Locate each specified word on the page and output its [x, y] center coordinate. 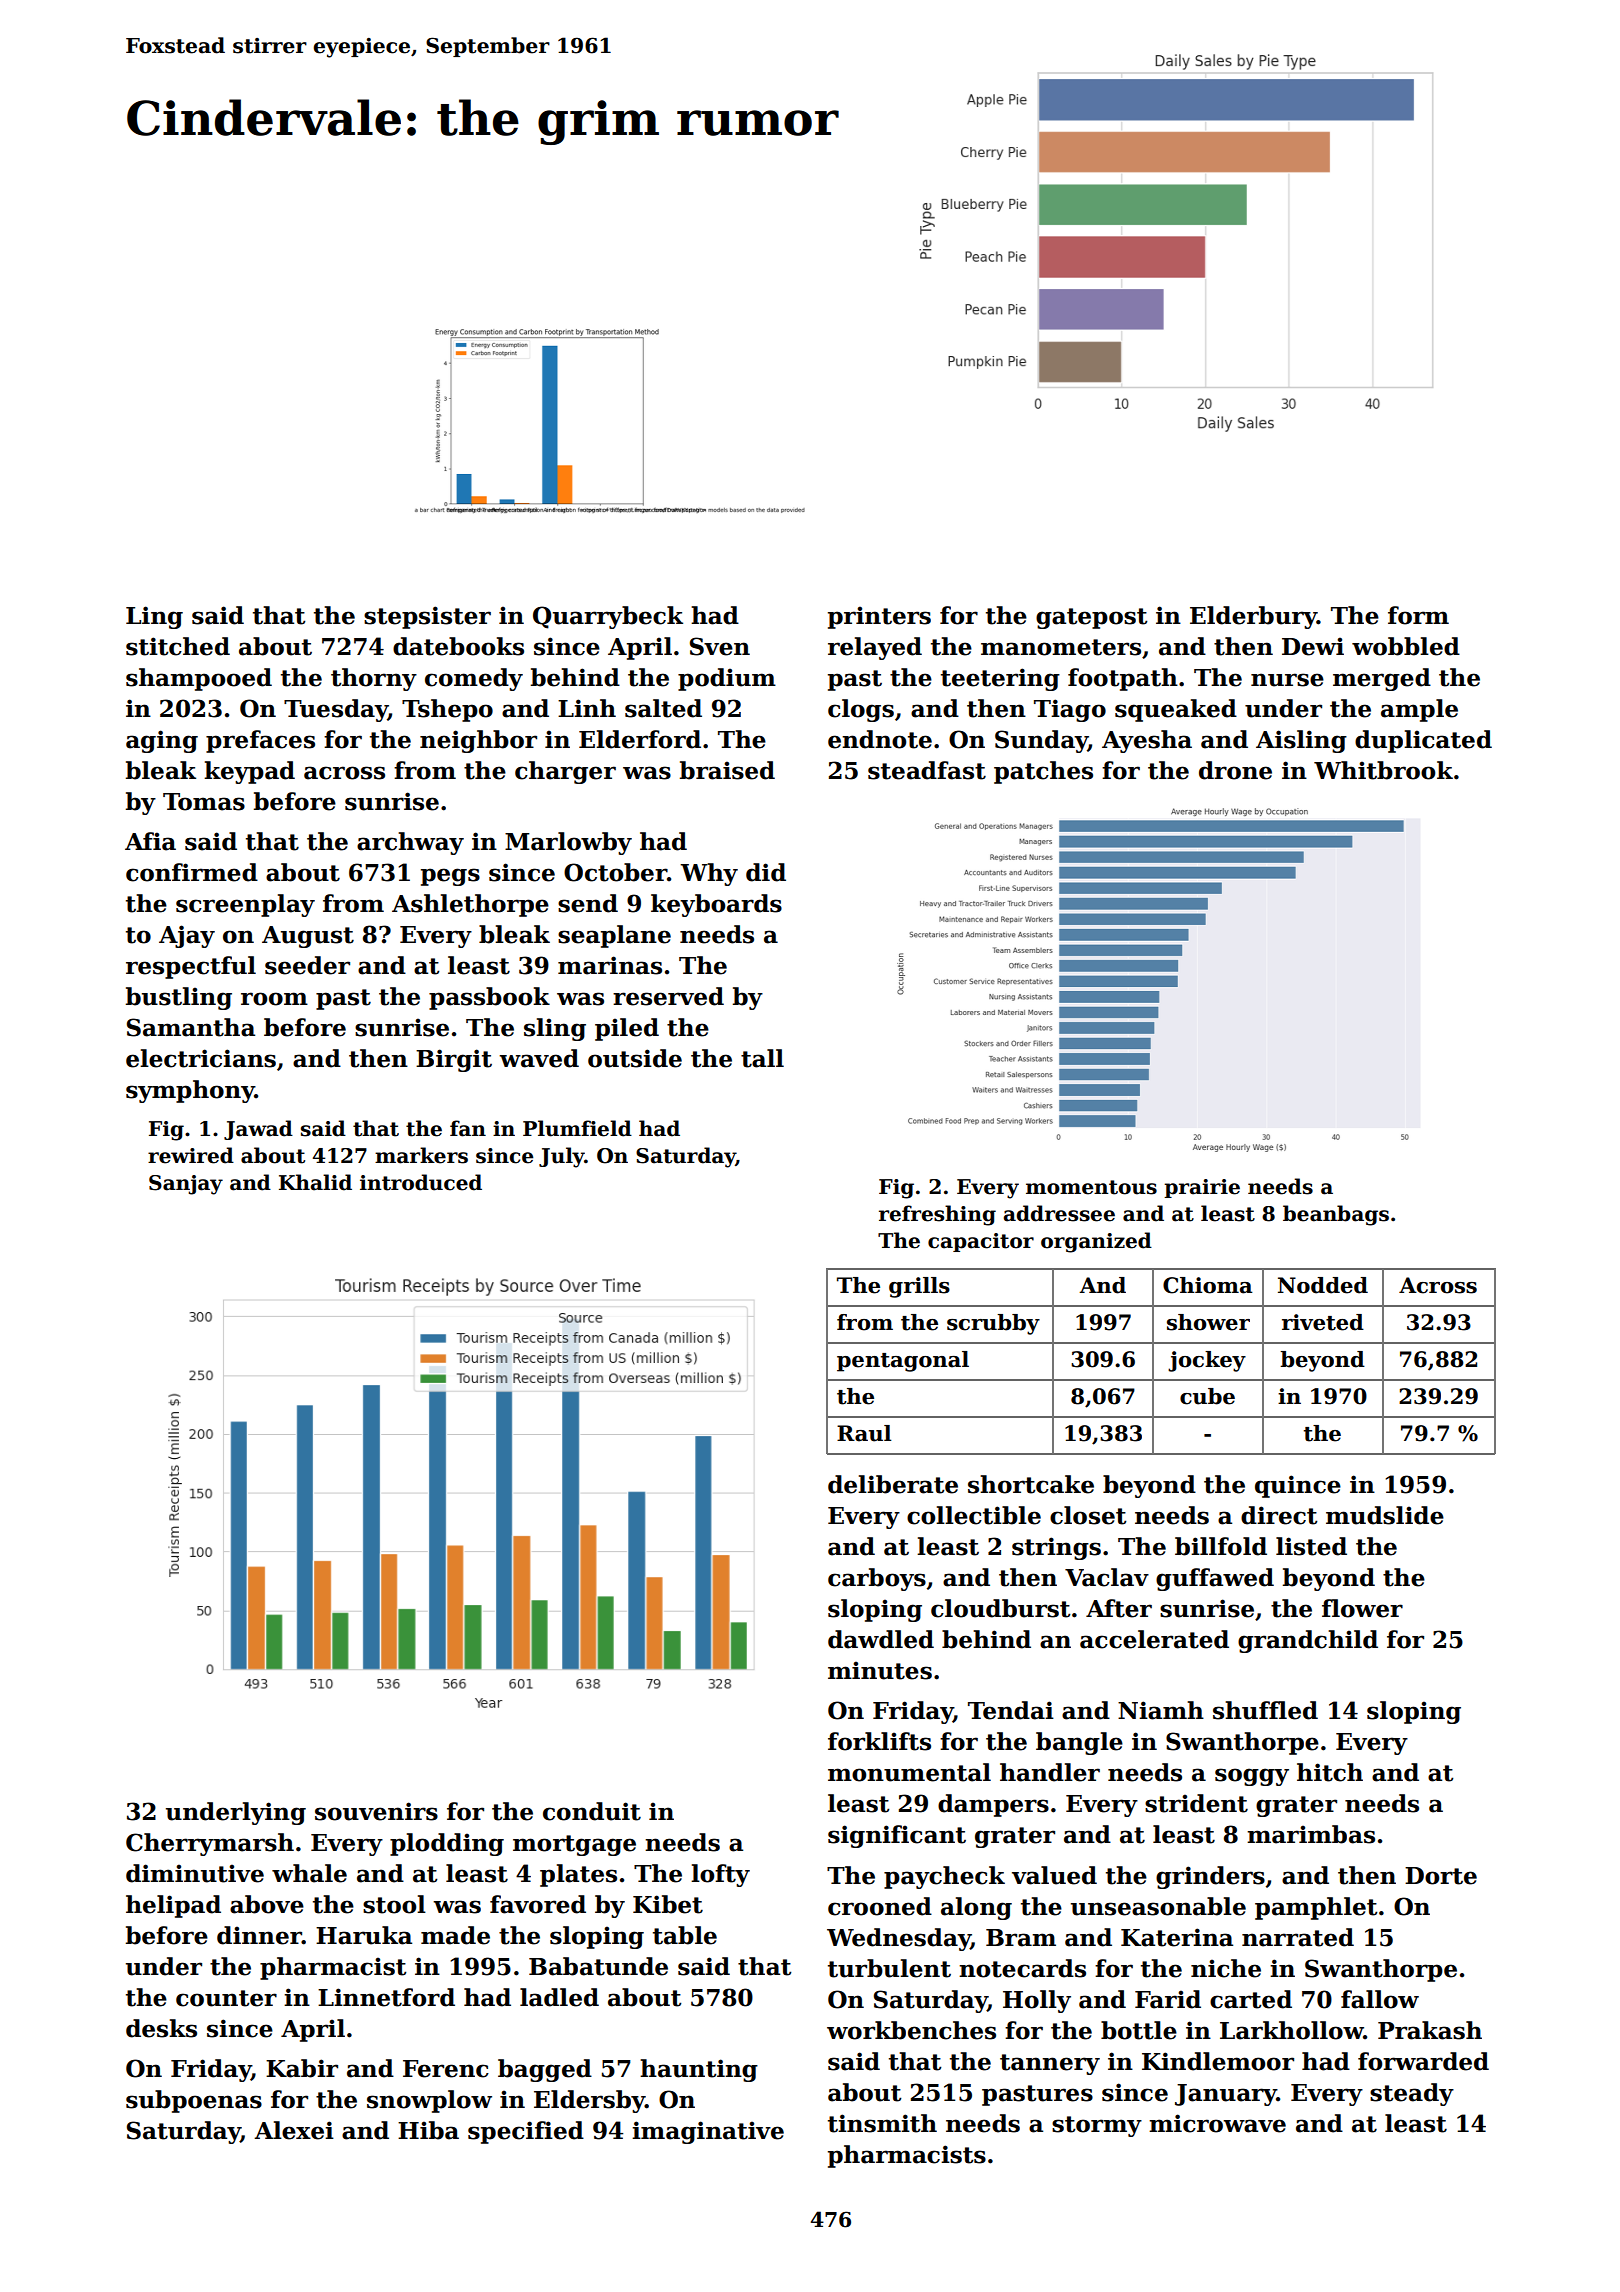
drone [1235, 770]
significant [897, 1836]
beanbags [1336, 1215]
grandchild [1308, 1641]
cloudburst [1000, 1608]
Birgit [454, 1060]
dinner [259, 1935]
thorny [374, 679]
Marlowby [568, 843]
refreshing [937, 1215]
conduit [592, 1811]
